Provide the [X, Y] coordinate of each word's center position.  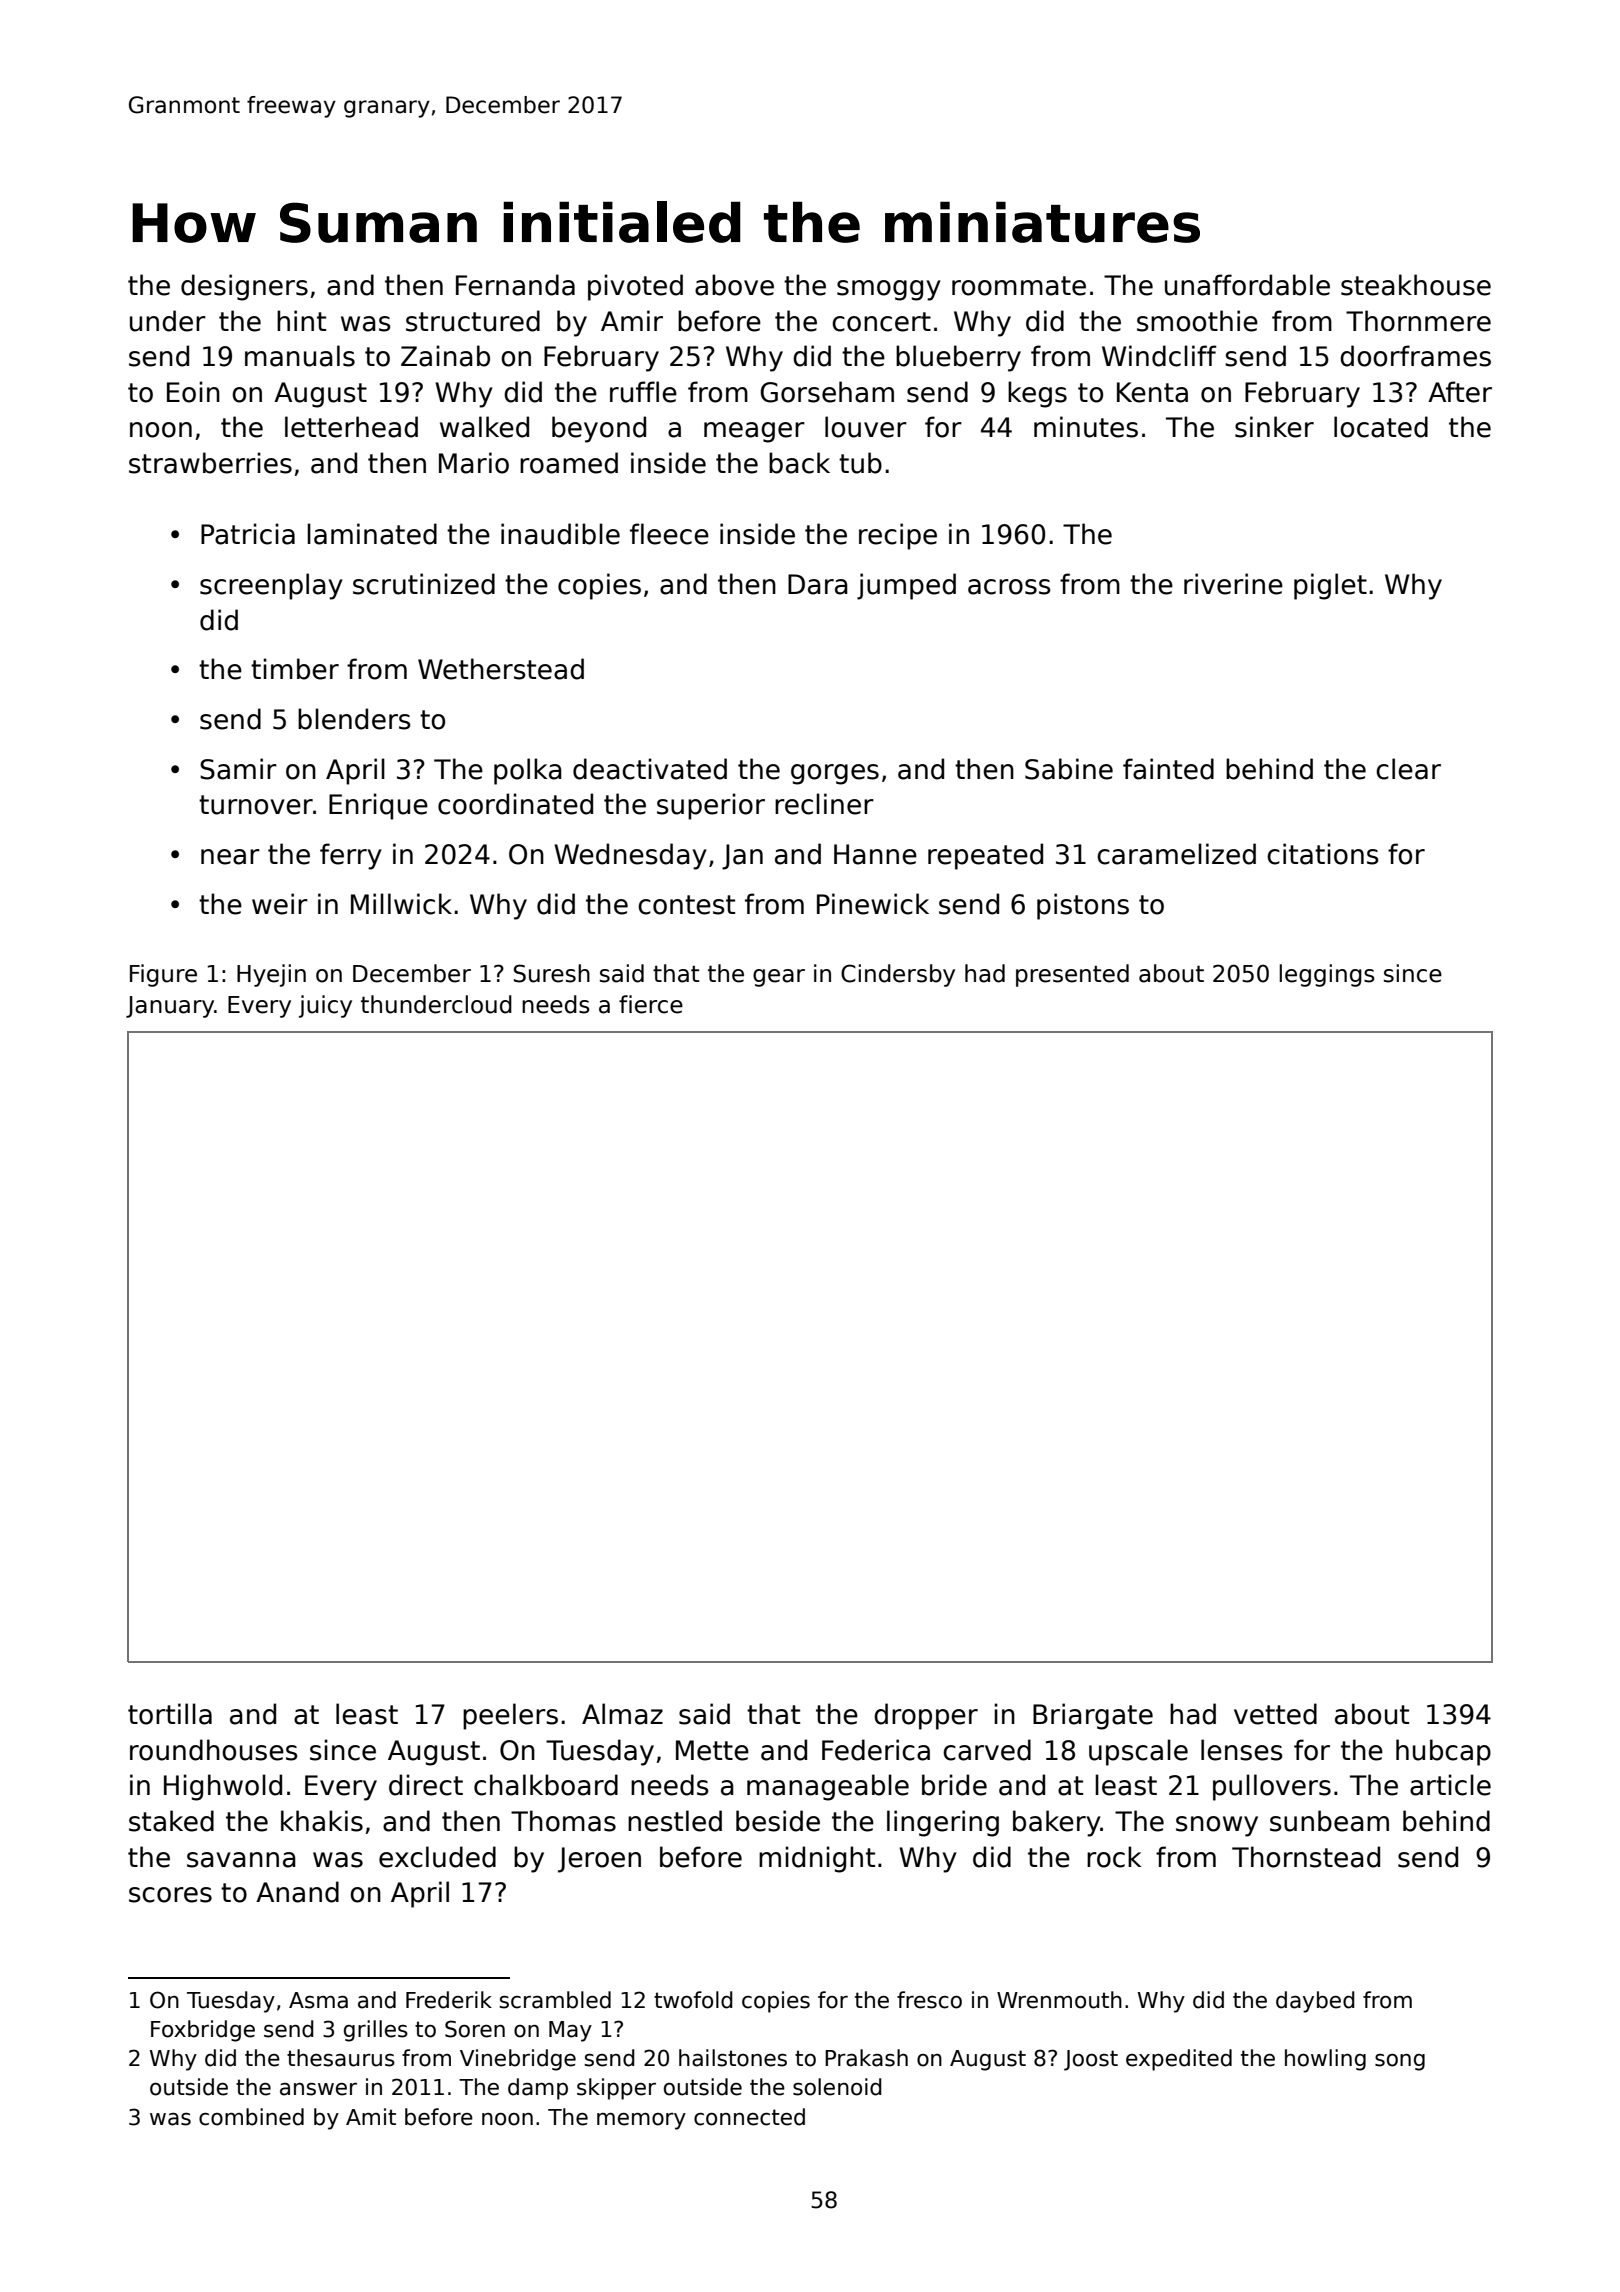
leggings [1327, 975]
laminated [372, 534]
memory [641, 2121]
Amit [371, 2116]
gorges [835, 774]
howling [1325, 2060]
